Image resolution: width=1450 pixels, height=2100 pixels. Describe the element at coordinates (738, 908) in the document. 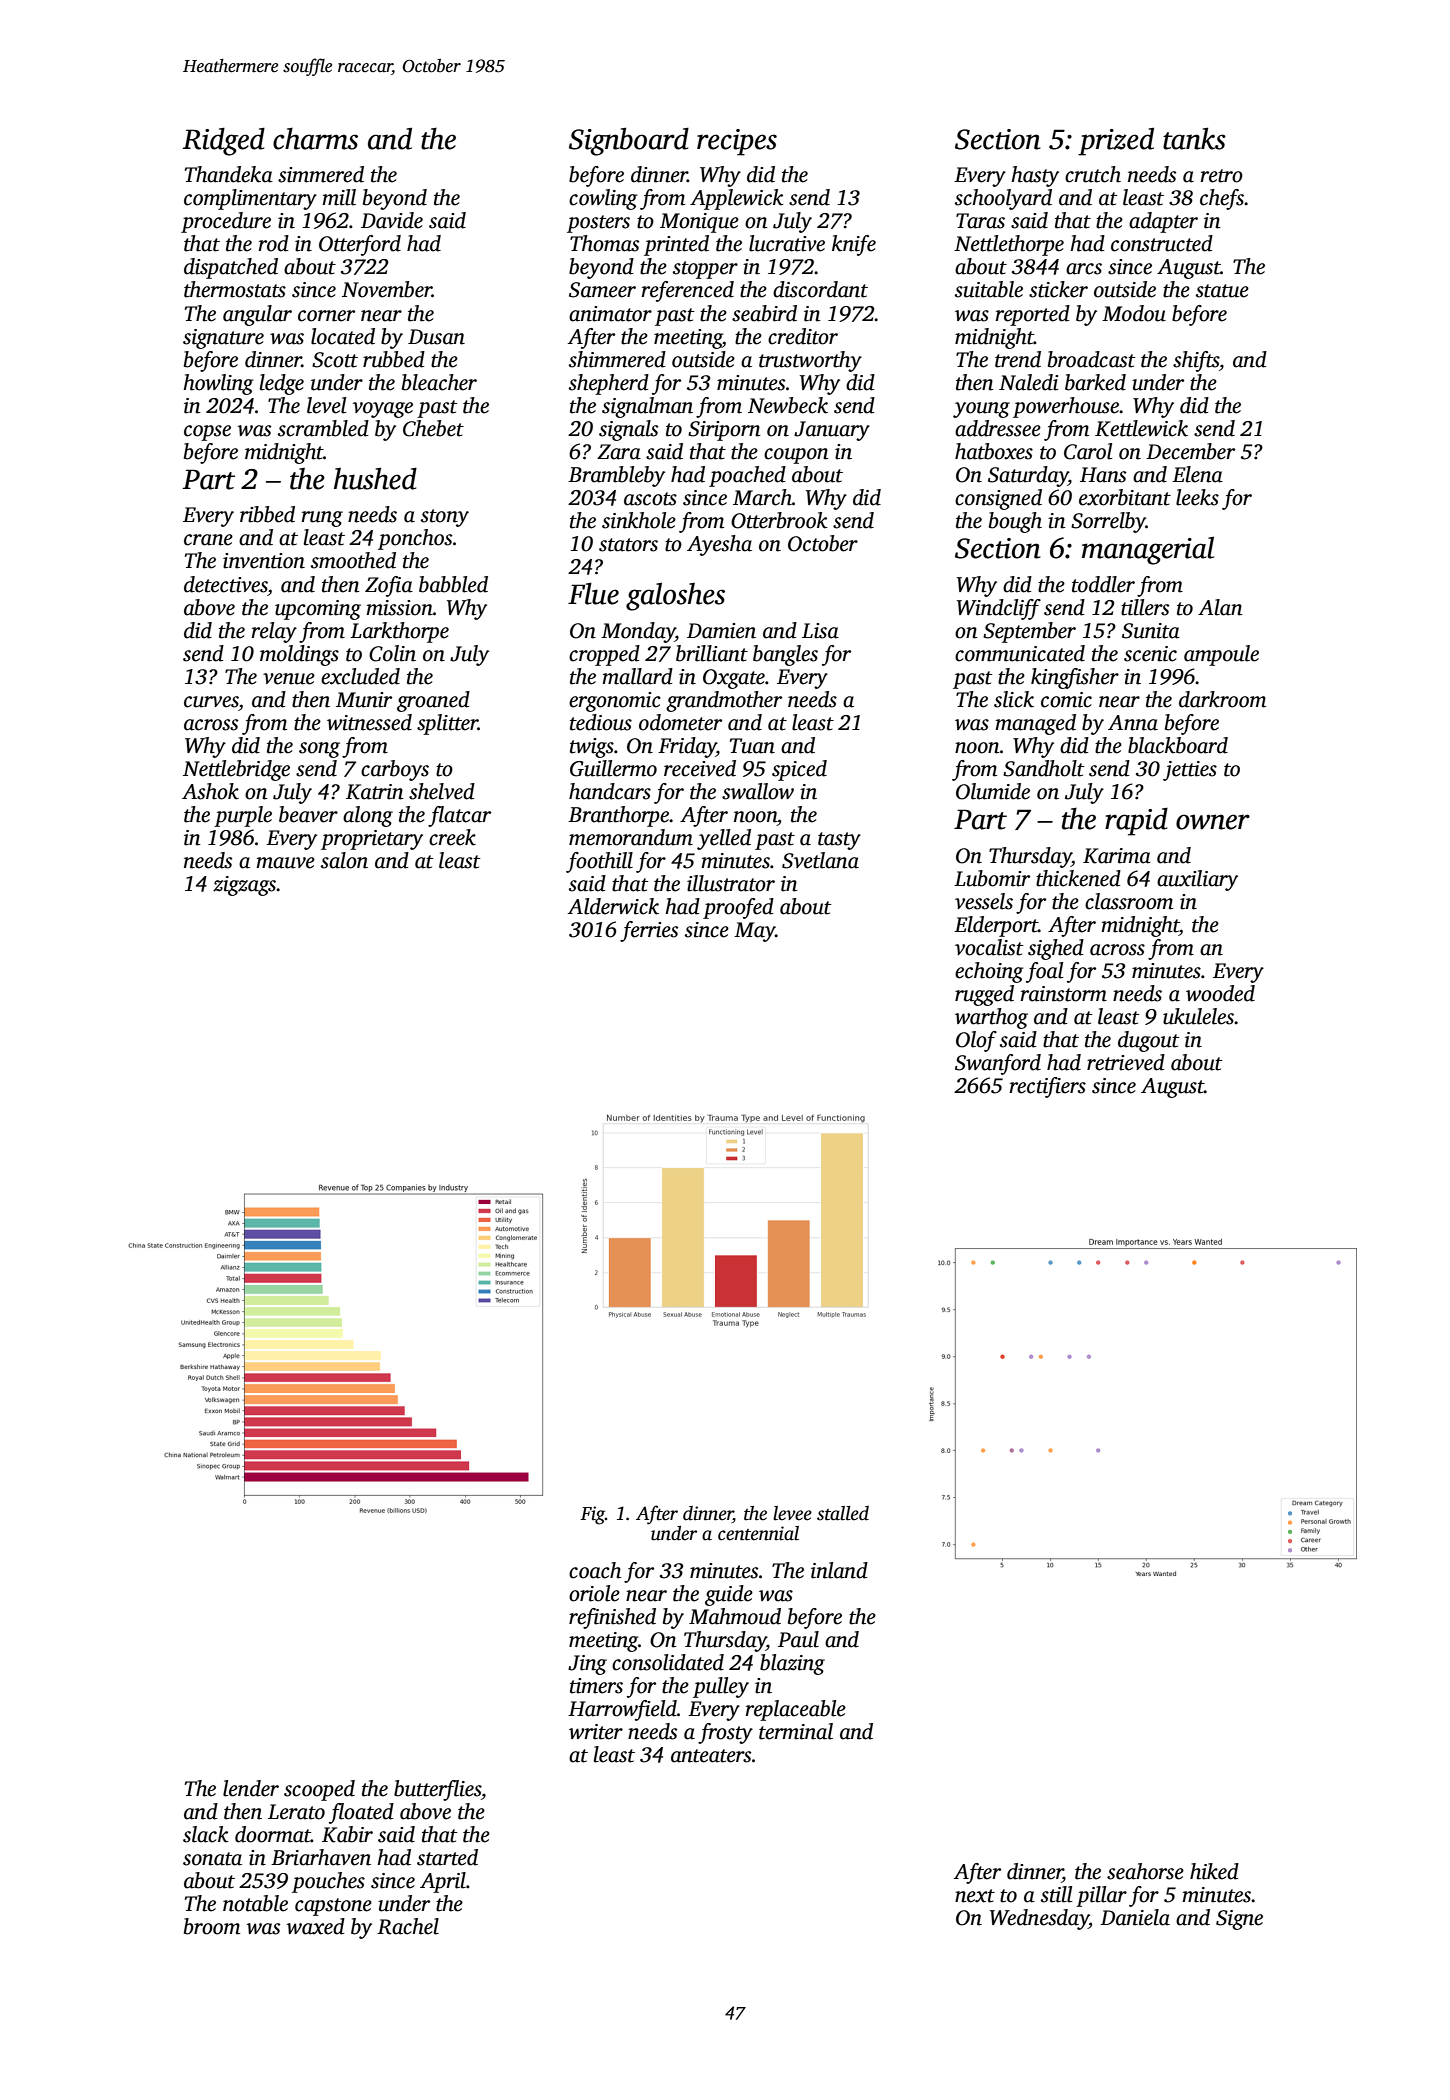

I see `proofed` at that location.
